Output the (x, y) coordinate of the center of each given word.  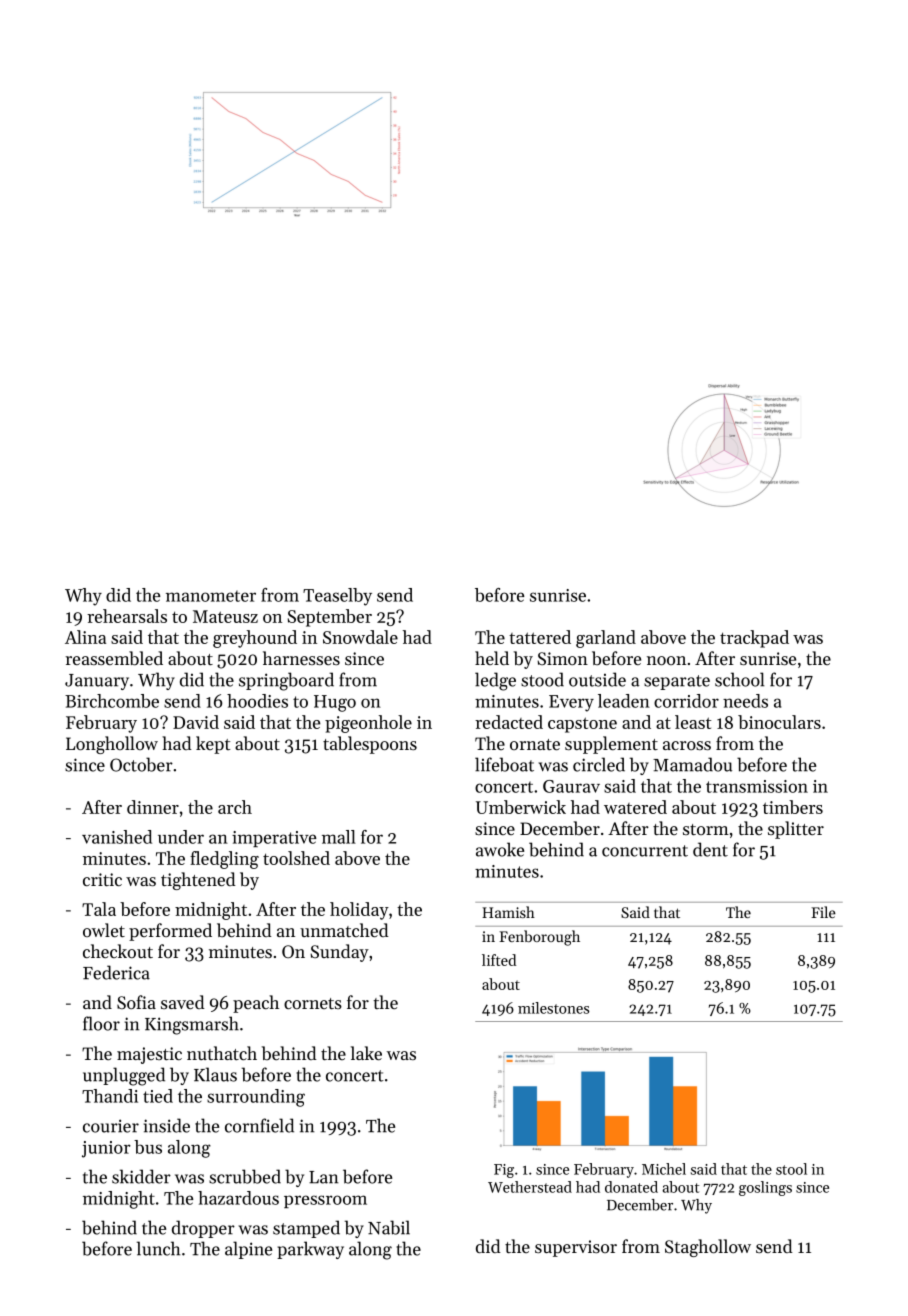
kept (213, 745)
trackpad (754, 639)
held (492, 658)
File (823, 912)
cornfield (259, 1125)
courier (111, 1126)
